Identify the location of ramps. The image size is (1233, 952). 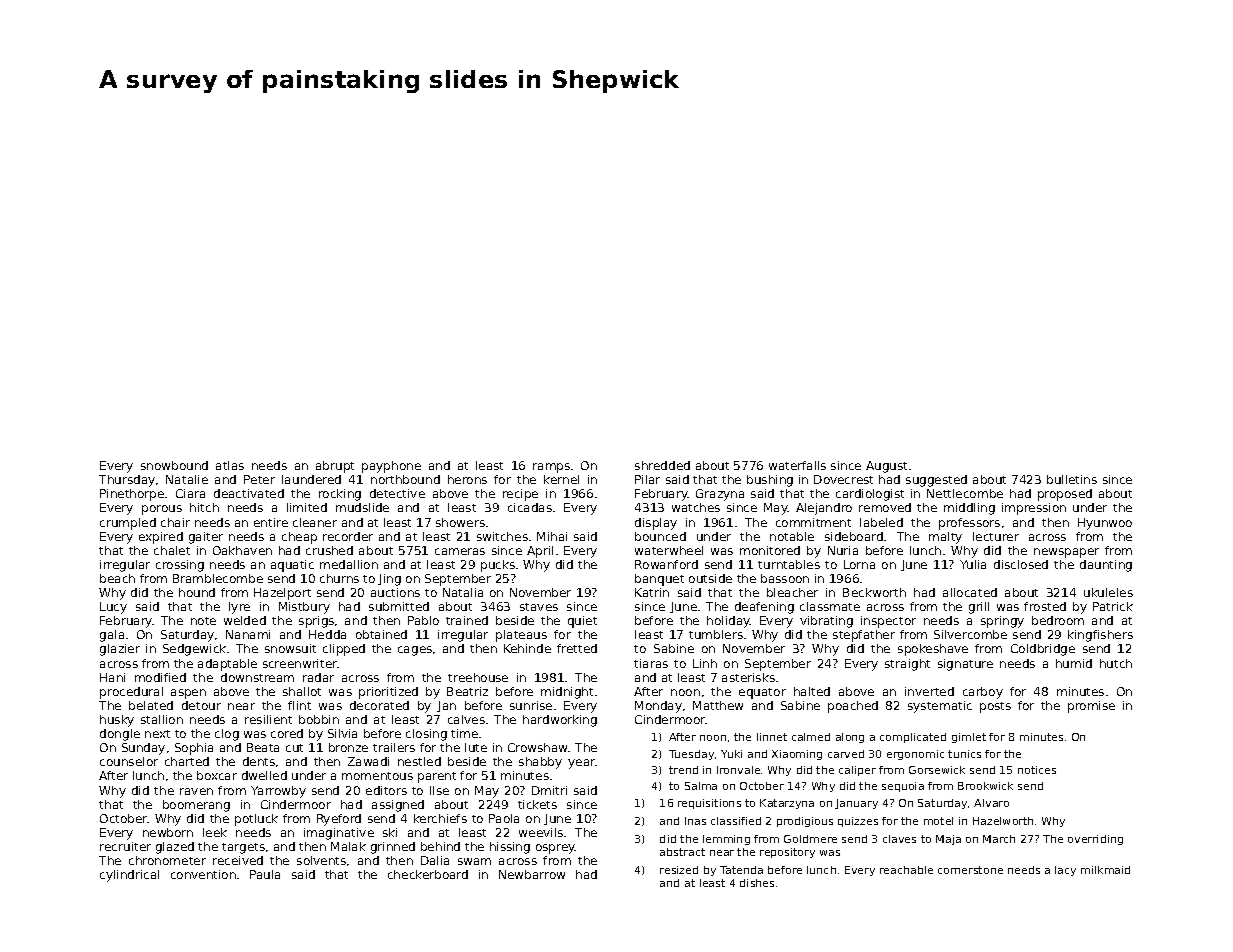
(551, 468).
